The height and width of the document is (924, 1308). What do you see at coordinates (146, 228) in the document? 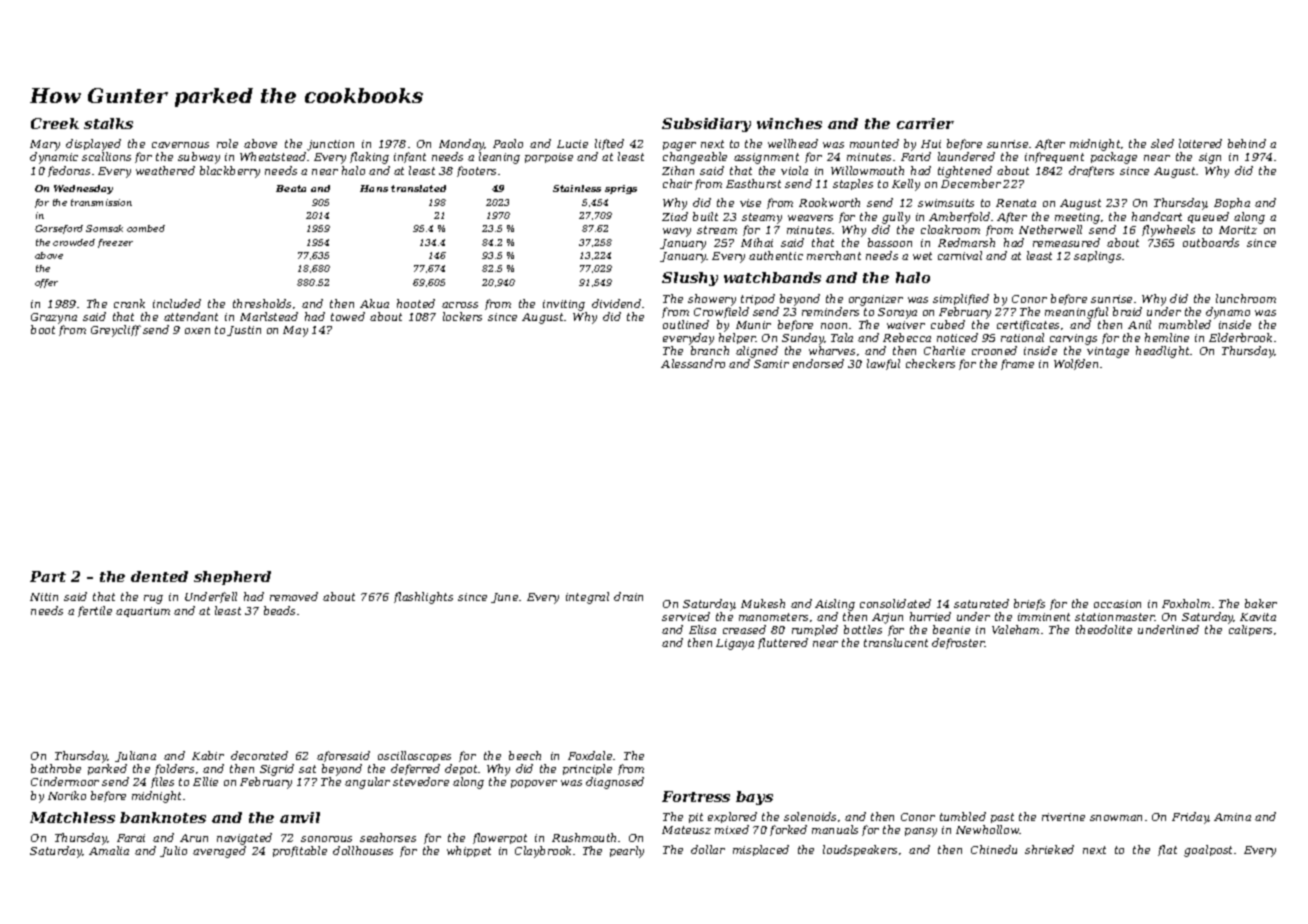
I see `combed` at bounding box center [146, 228].
